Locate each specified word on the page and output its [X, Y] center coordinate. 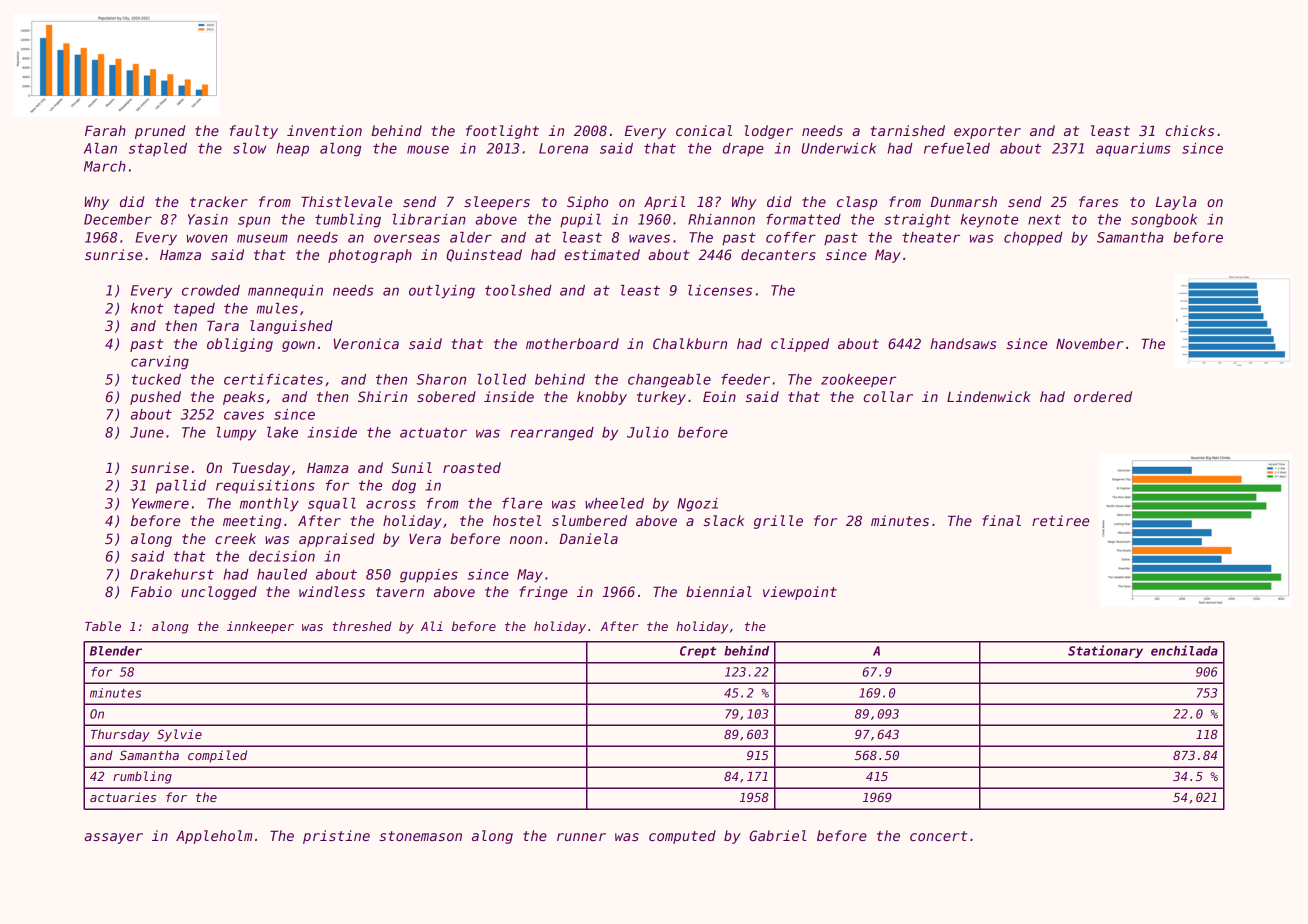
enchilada [1184, 650]
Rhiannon [721, 219]
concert [938, 836]
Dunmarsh [963, 201]
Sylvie [179, 735]
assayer [113, 838]
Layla [1176, 203]
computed [682, 837]
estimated [602, 254]
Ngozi [697, 505]
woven [207, 238]
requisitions [265, 487]
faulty [253, 132]
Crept [698, 652]
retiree [1060, 520]
